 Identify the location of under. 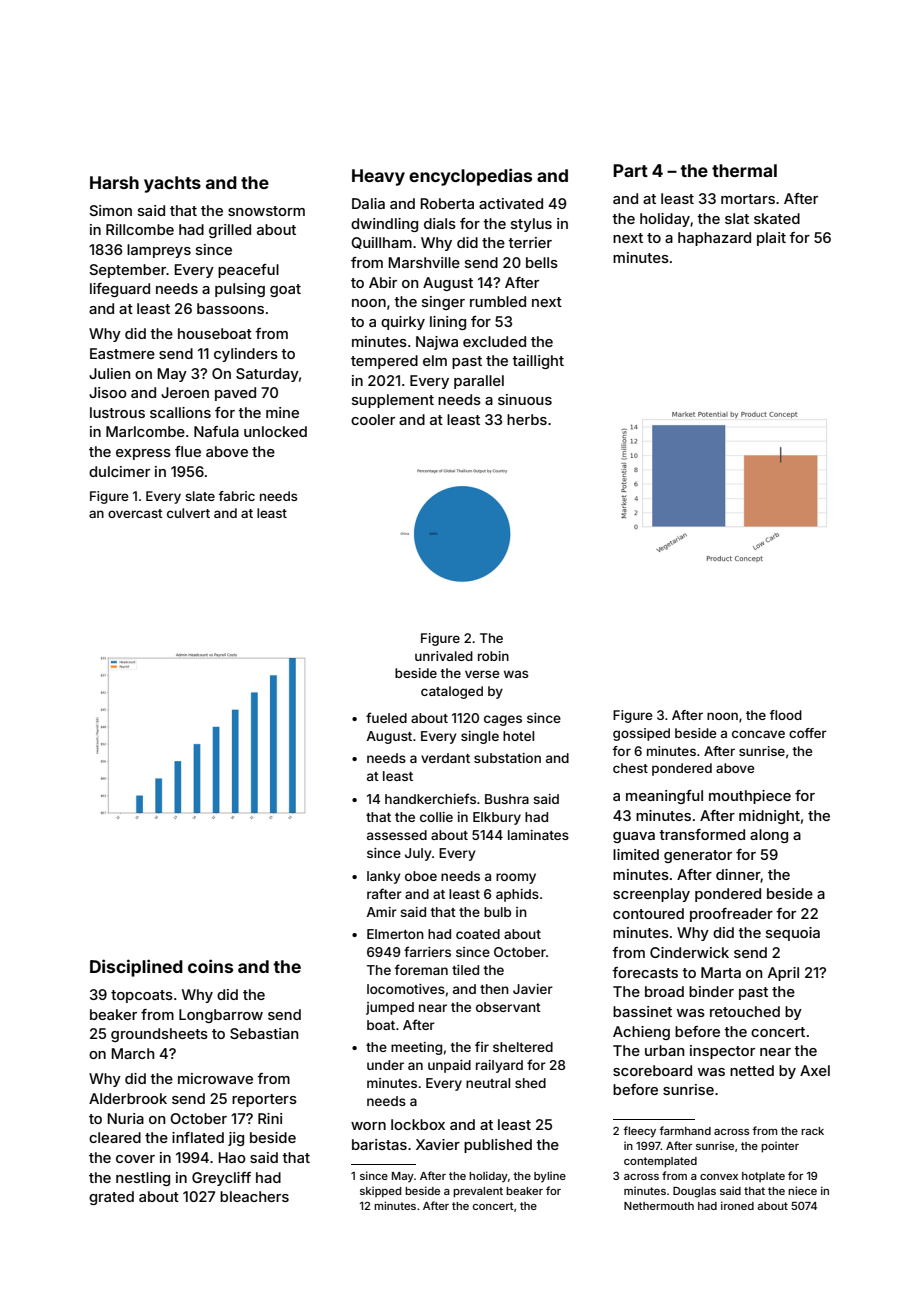
(385, 1065).
